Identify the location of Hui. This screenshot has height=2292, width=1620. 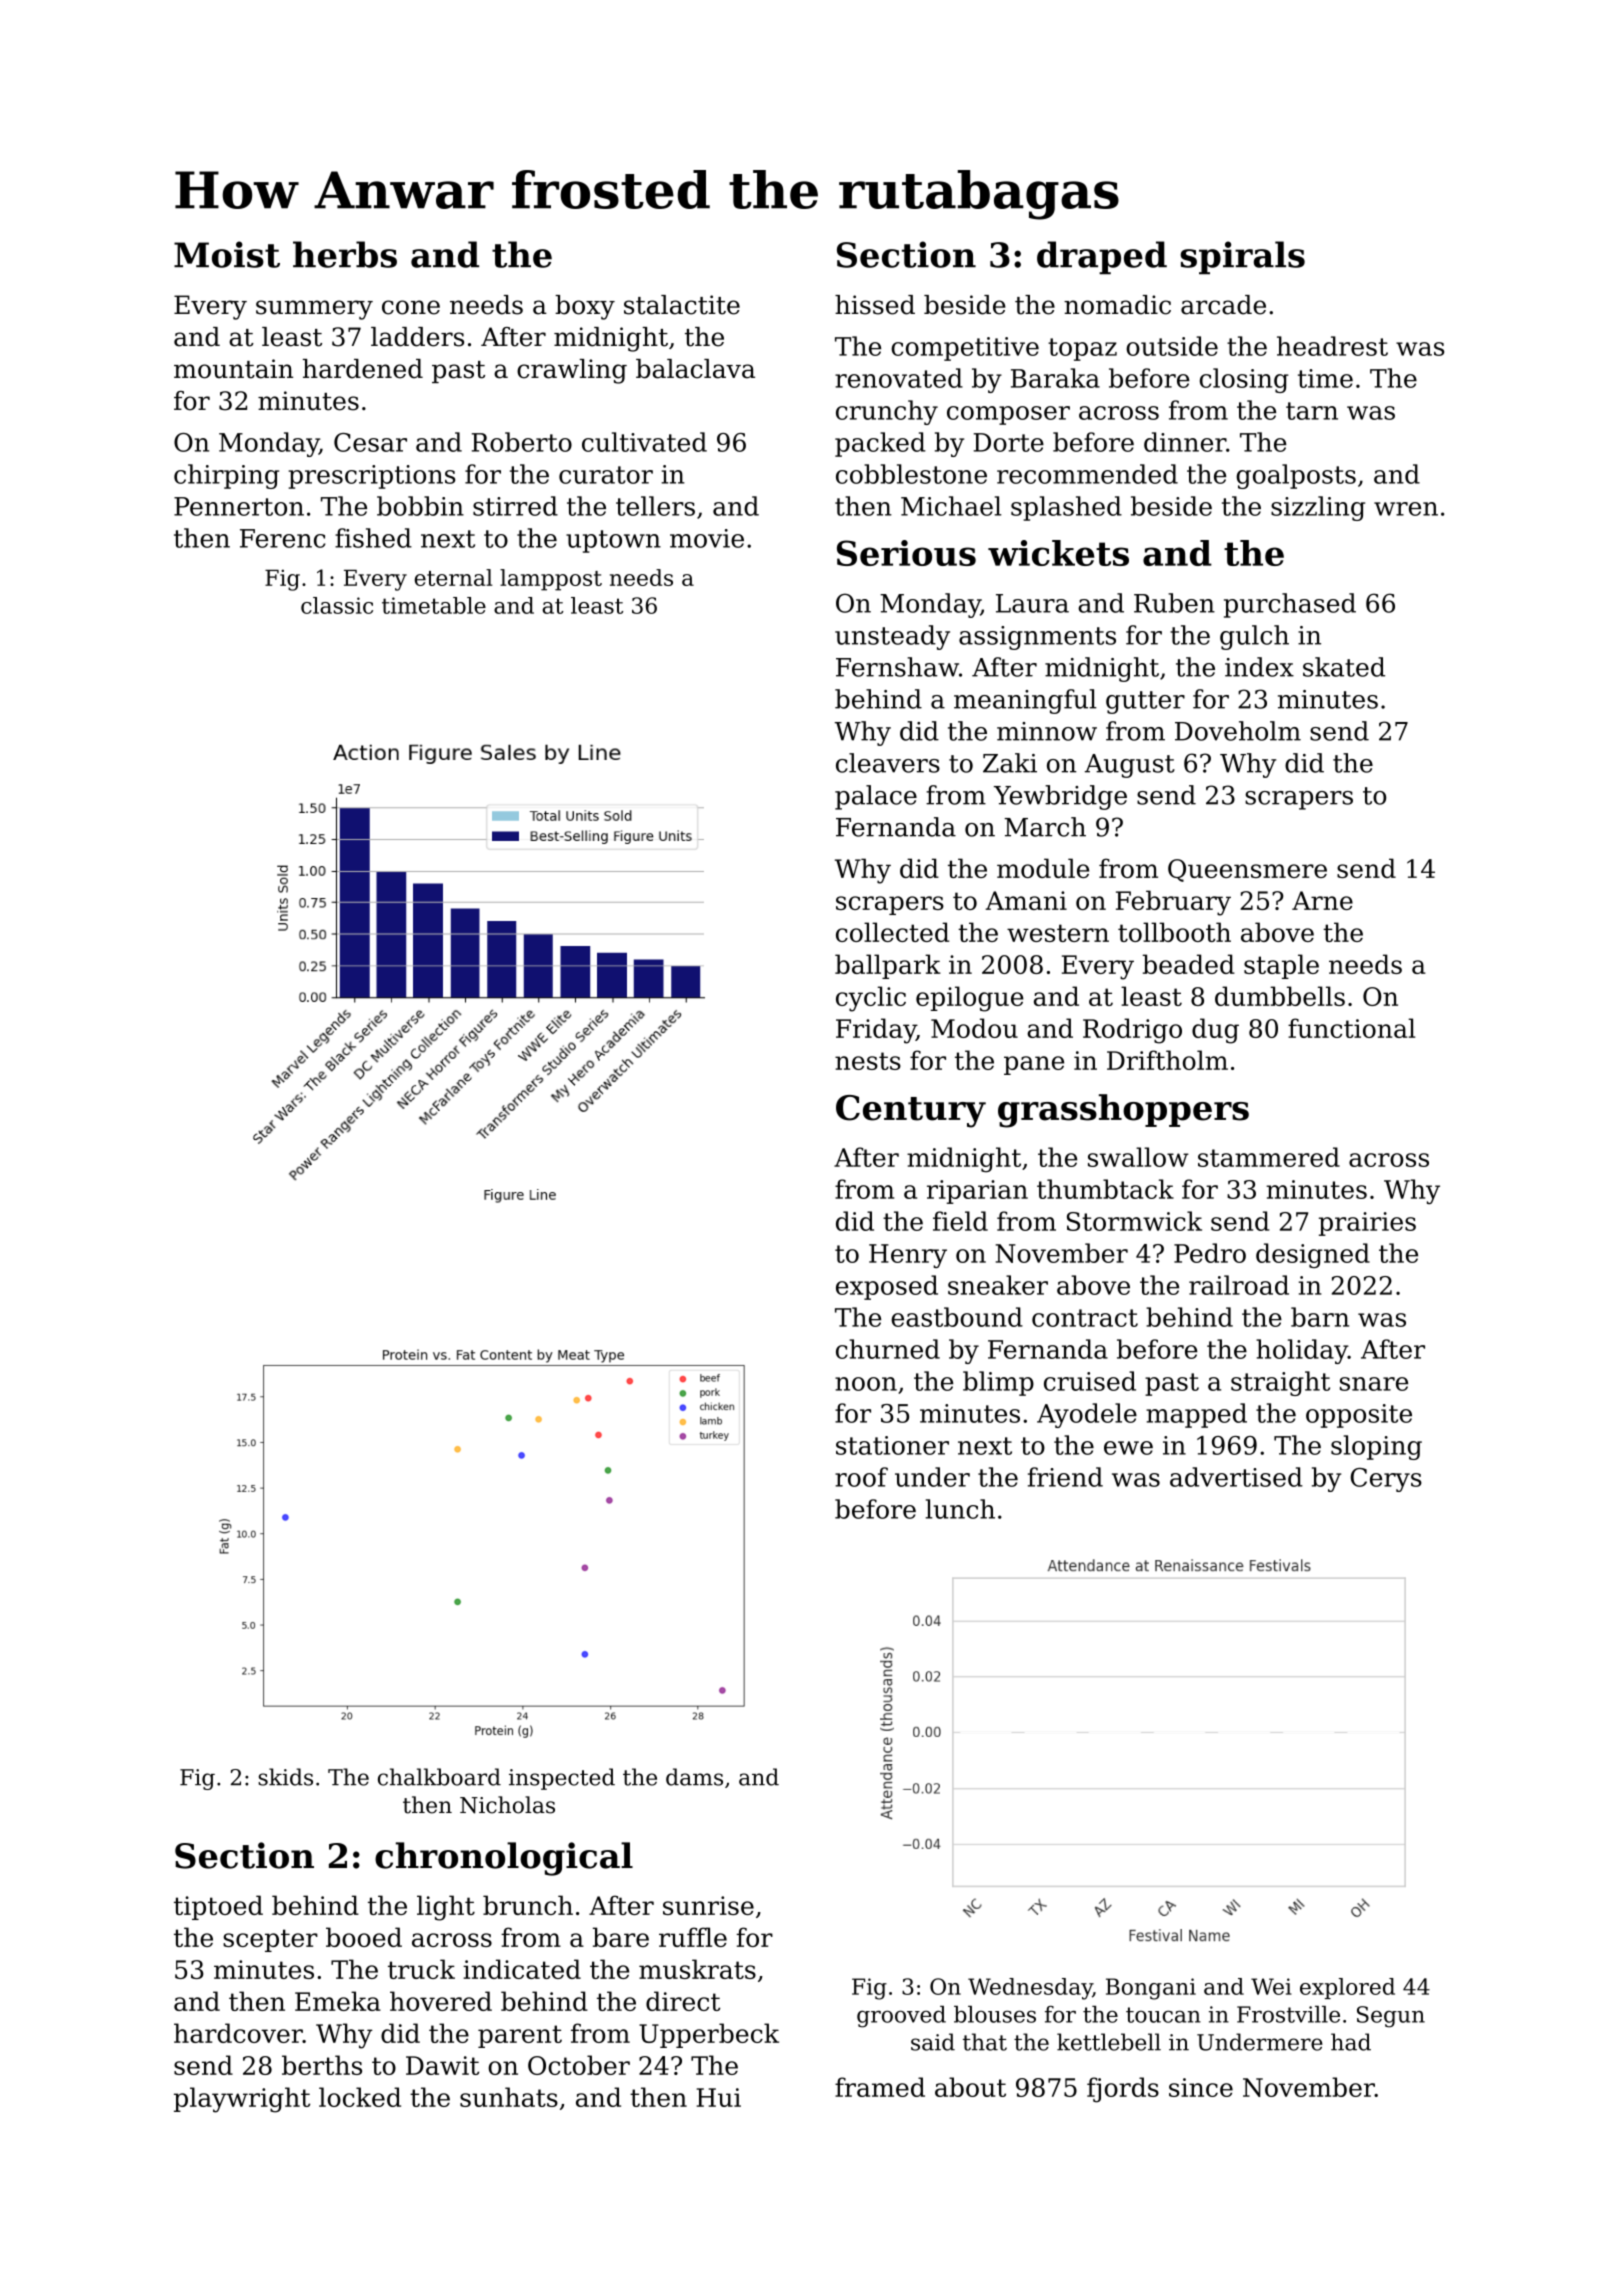
(719, 2097).
